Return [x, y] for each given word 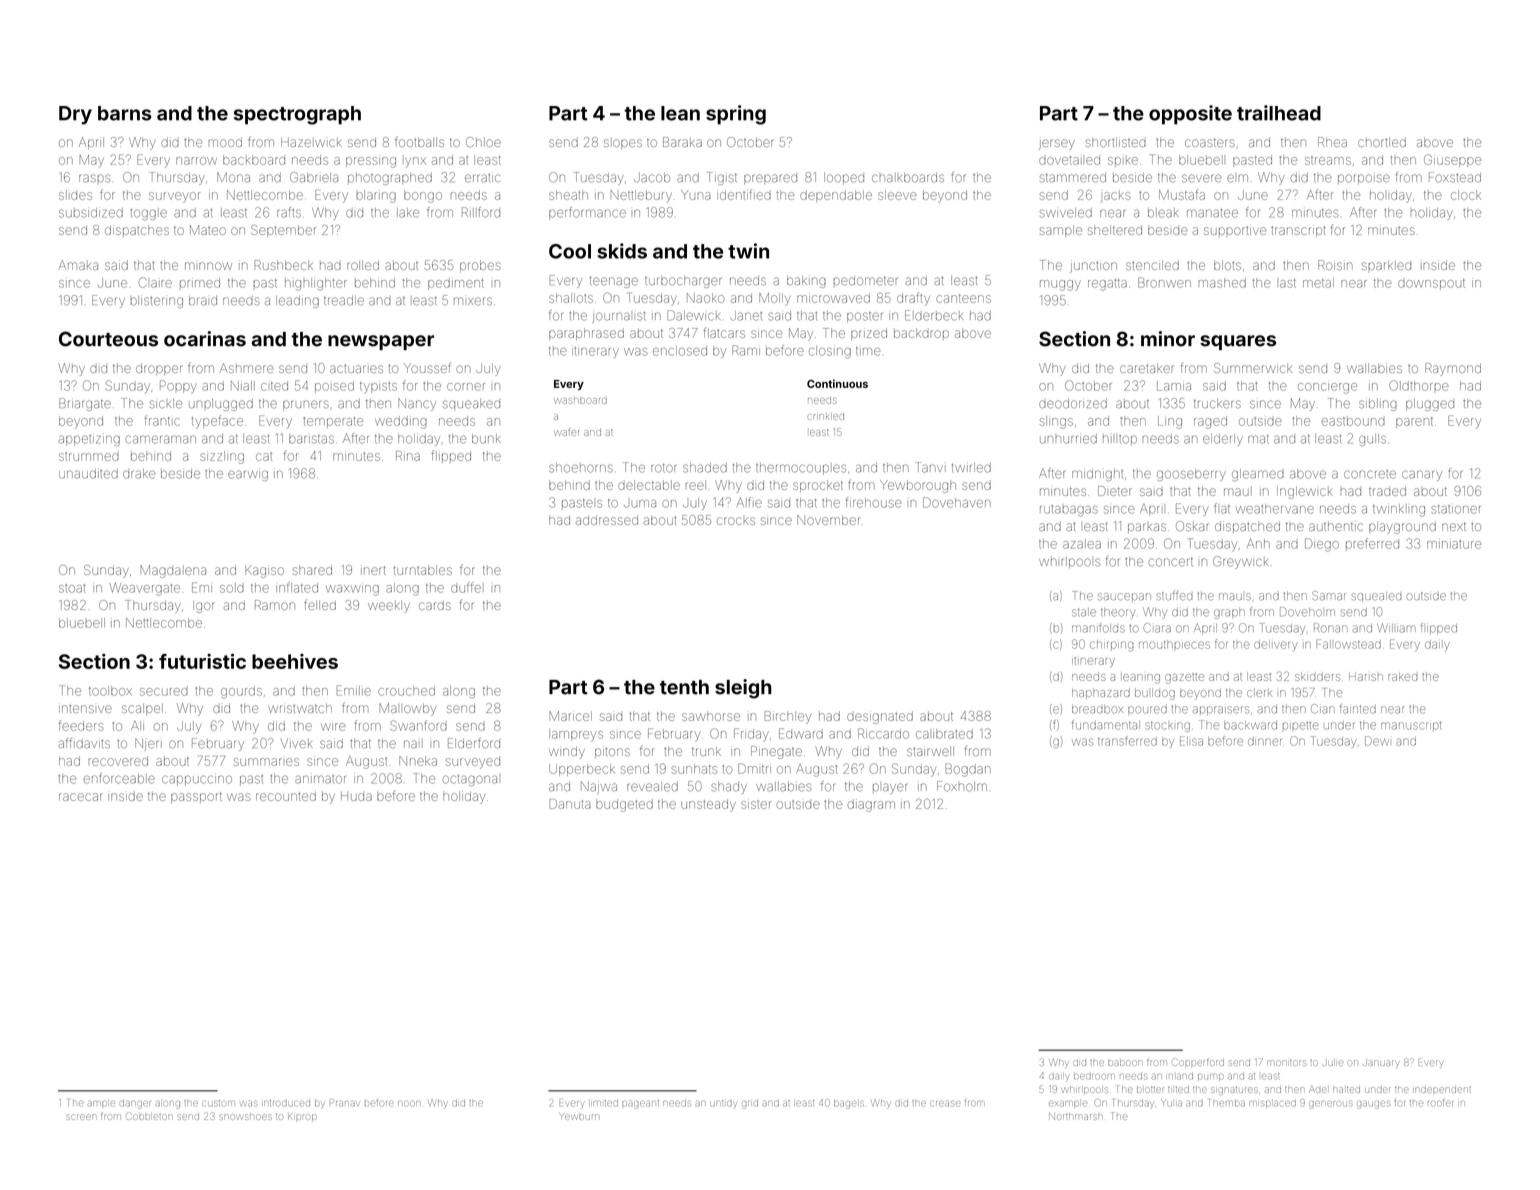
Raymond [1453, 369]
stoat [72, 588]
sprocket [818, 486]
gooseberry [1191, 475]
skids [622, 251]
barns [124, 113]
